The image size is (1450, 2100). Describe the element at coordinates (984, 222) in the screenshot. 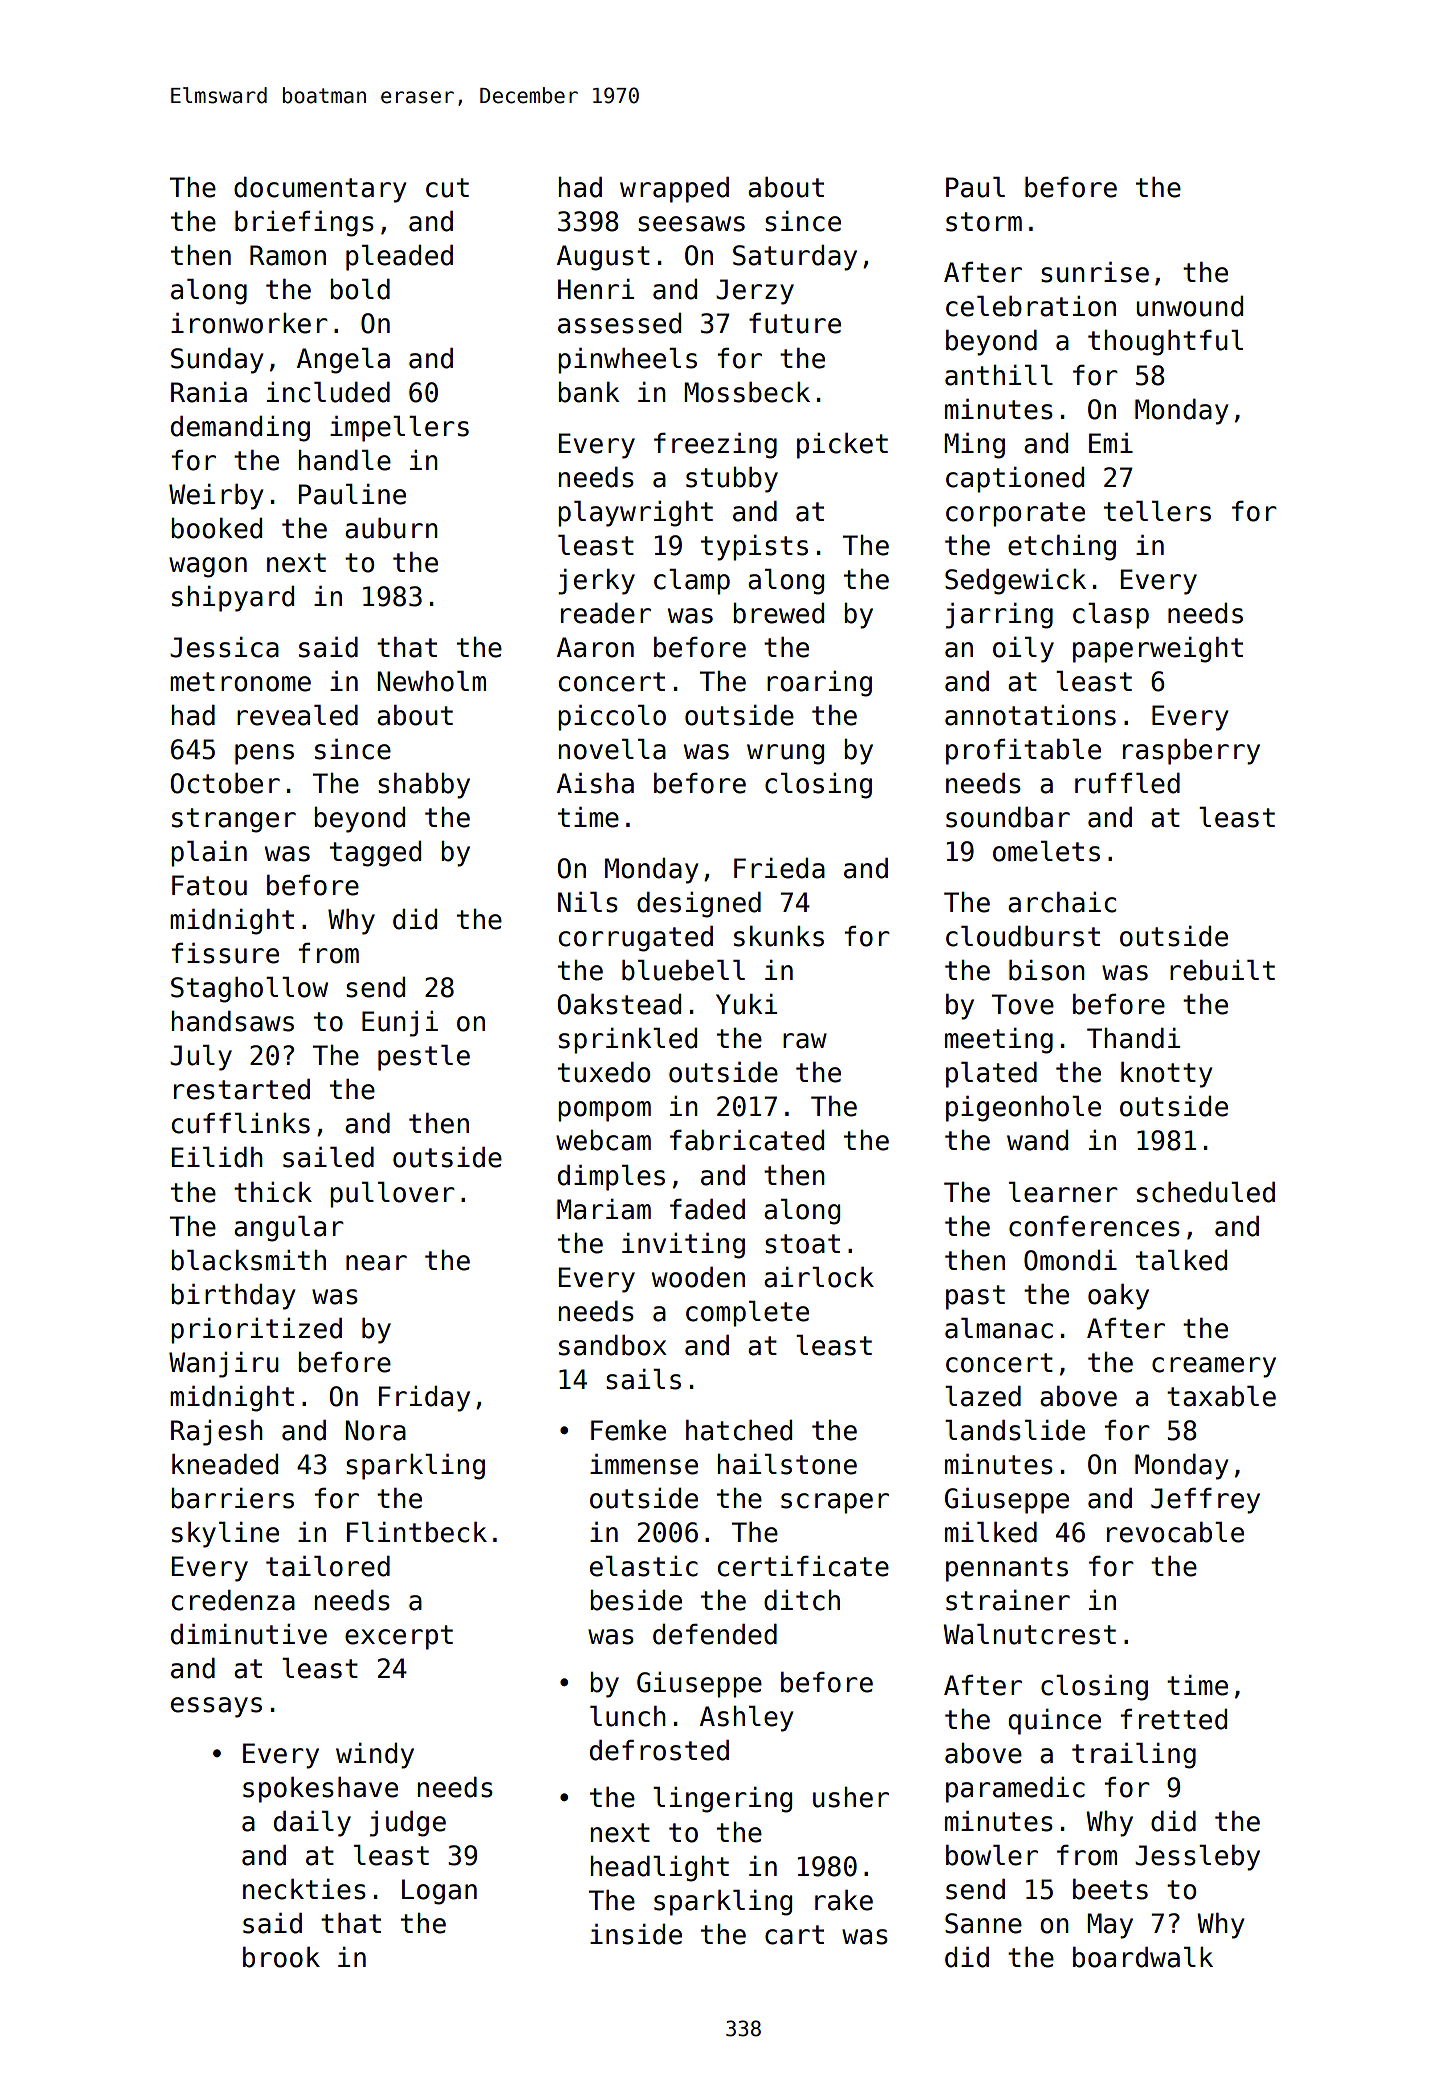

I see `storm` at that location.
